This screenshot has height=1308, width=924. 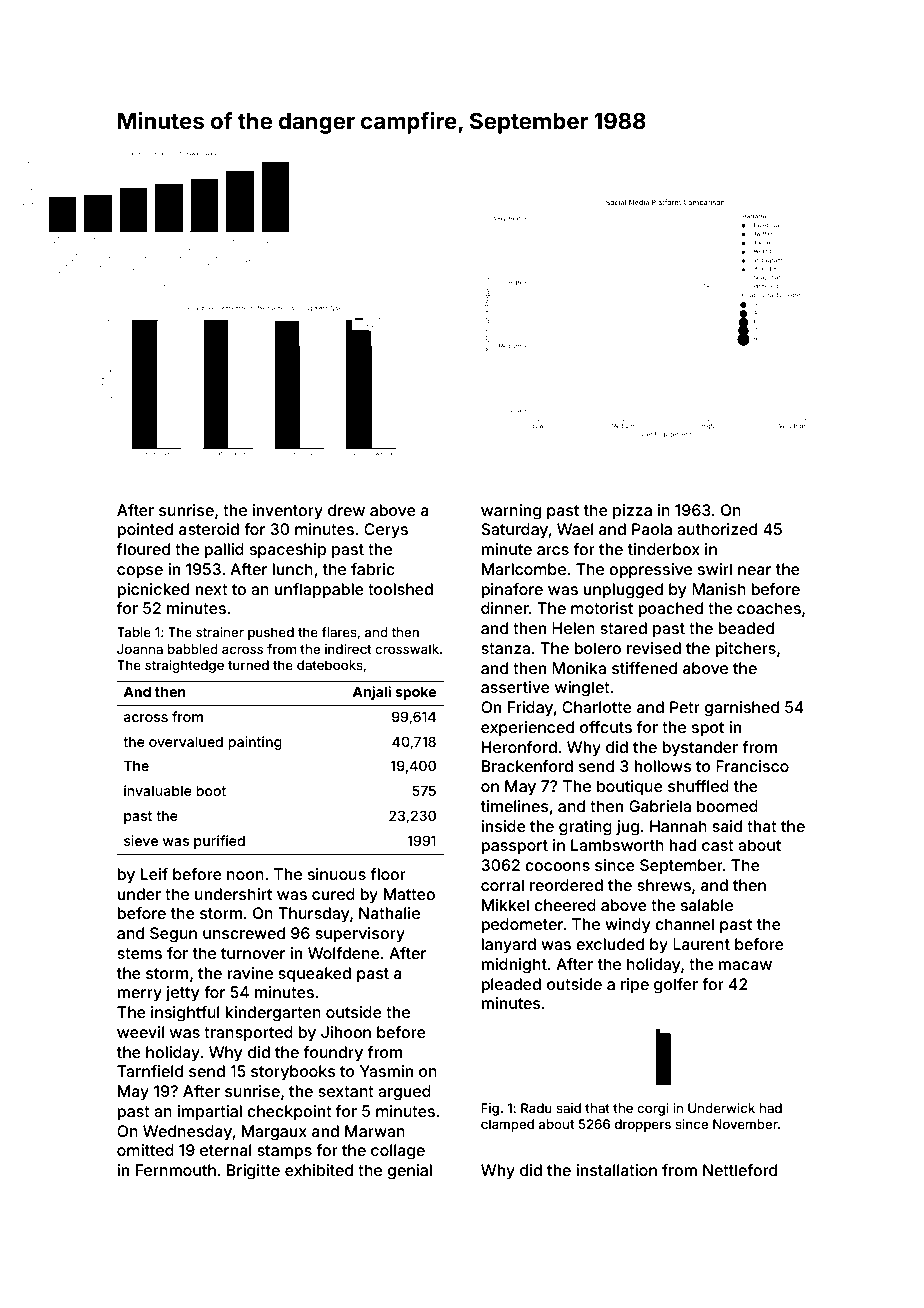 What do you see at coordinates (143, 549) in the screenshot?
I see `floured` at bounding box center [143, 549].
